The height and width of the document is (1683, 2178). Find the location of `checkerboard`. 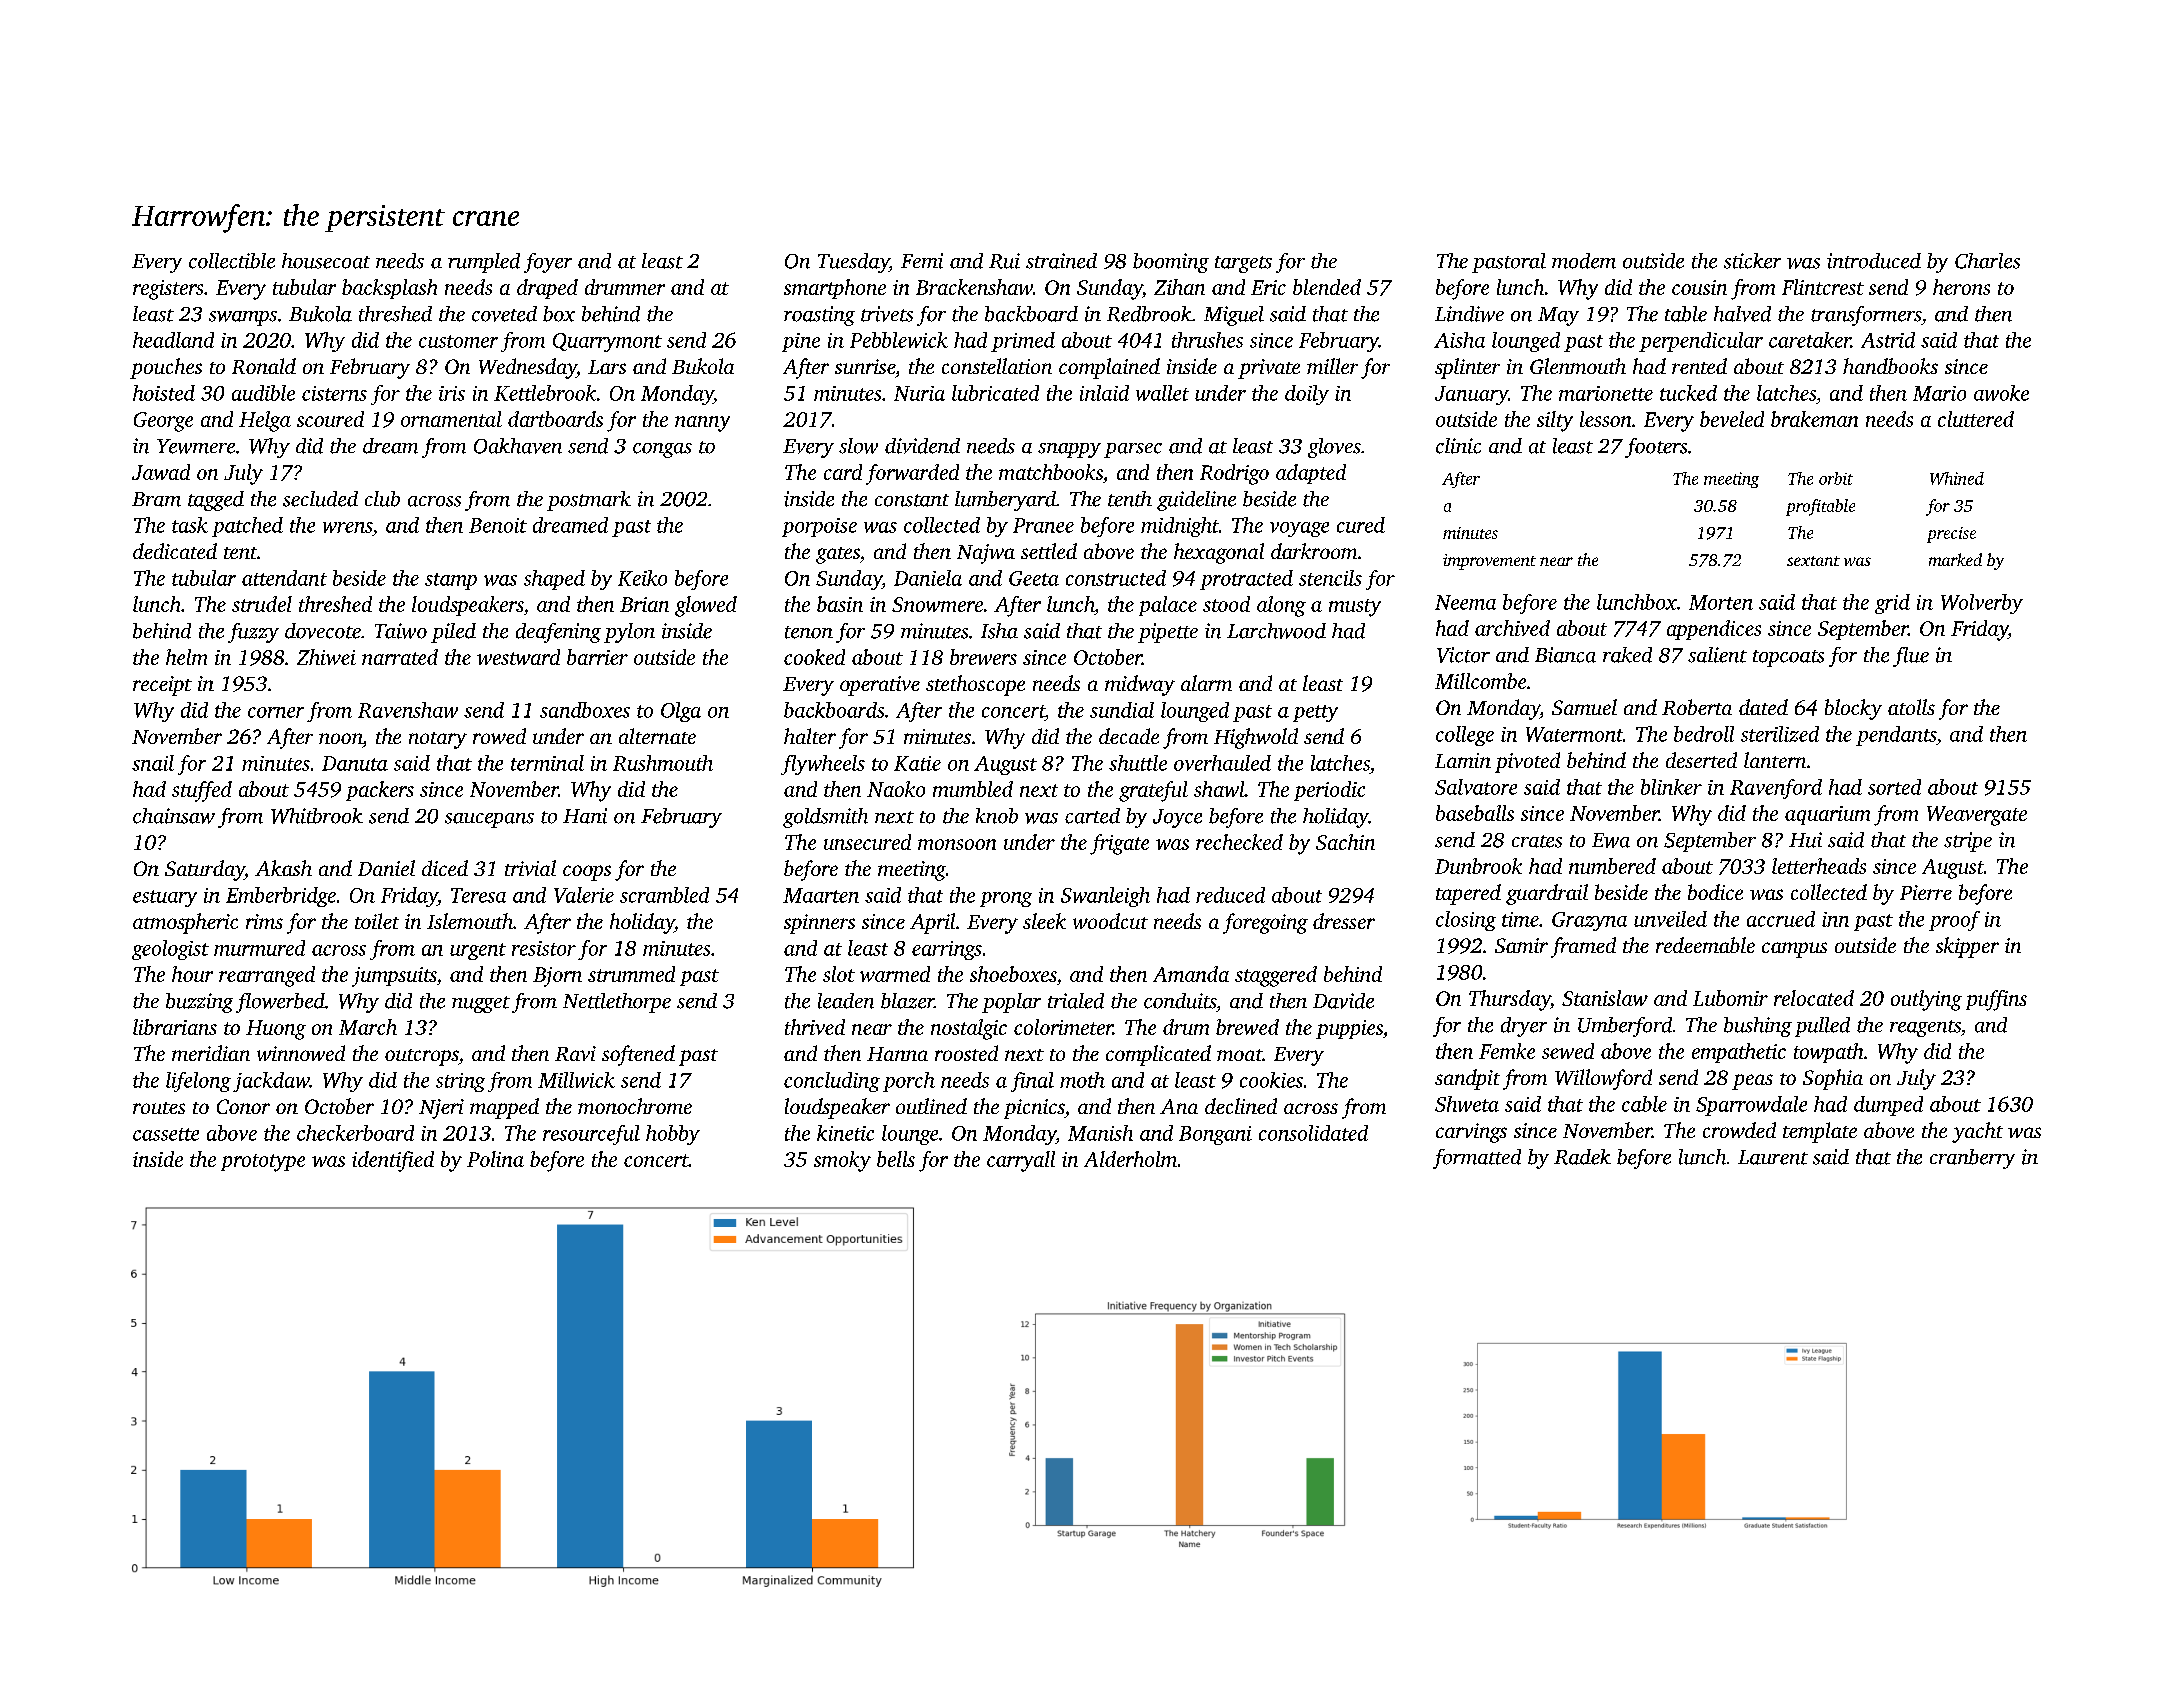

checkerboard is located at coordinates (355, 1133).
